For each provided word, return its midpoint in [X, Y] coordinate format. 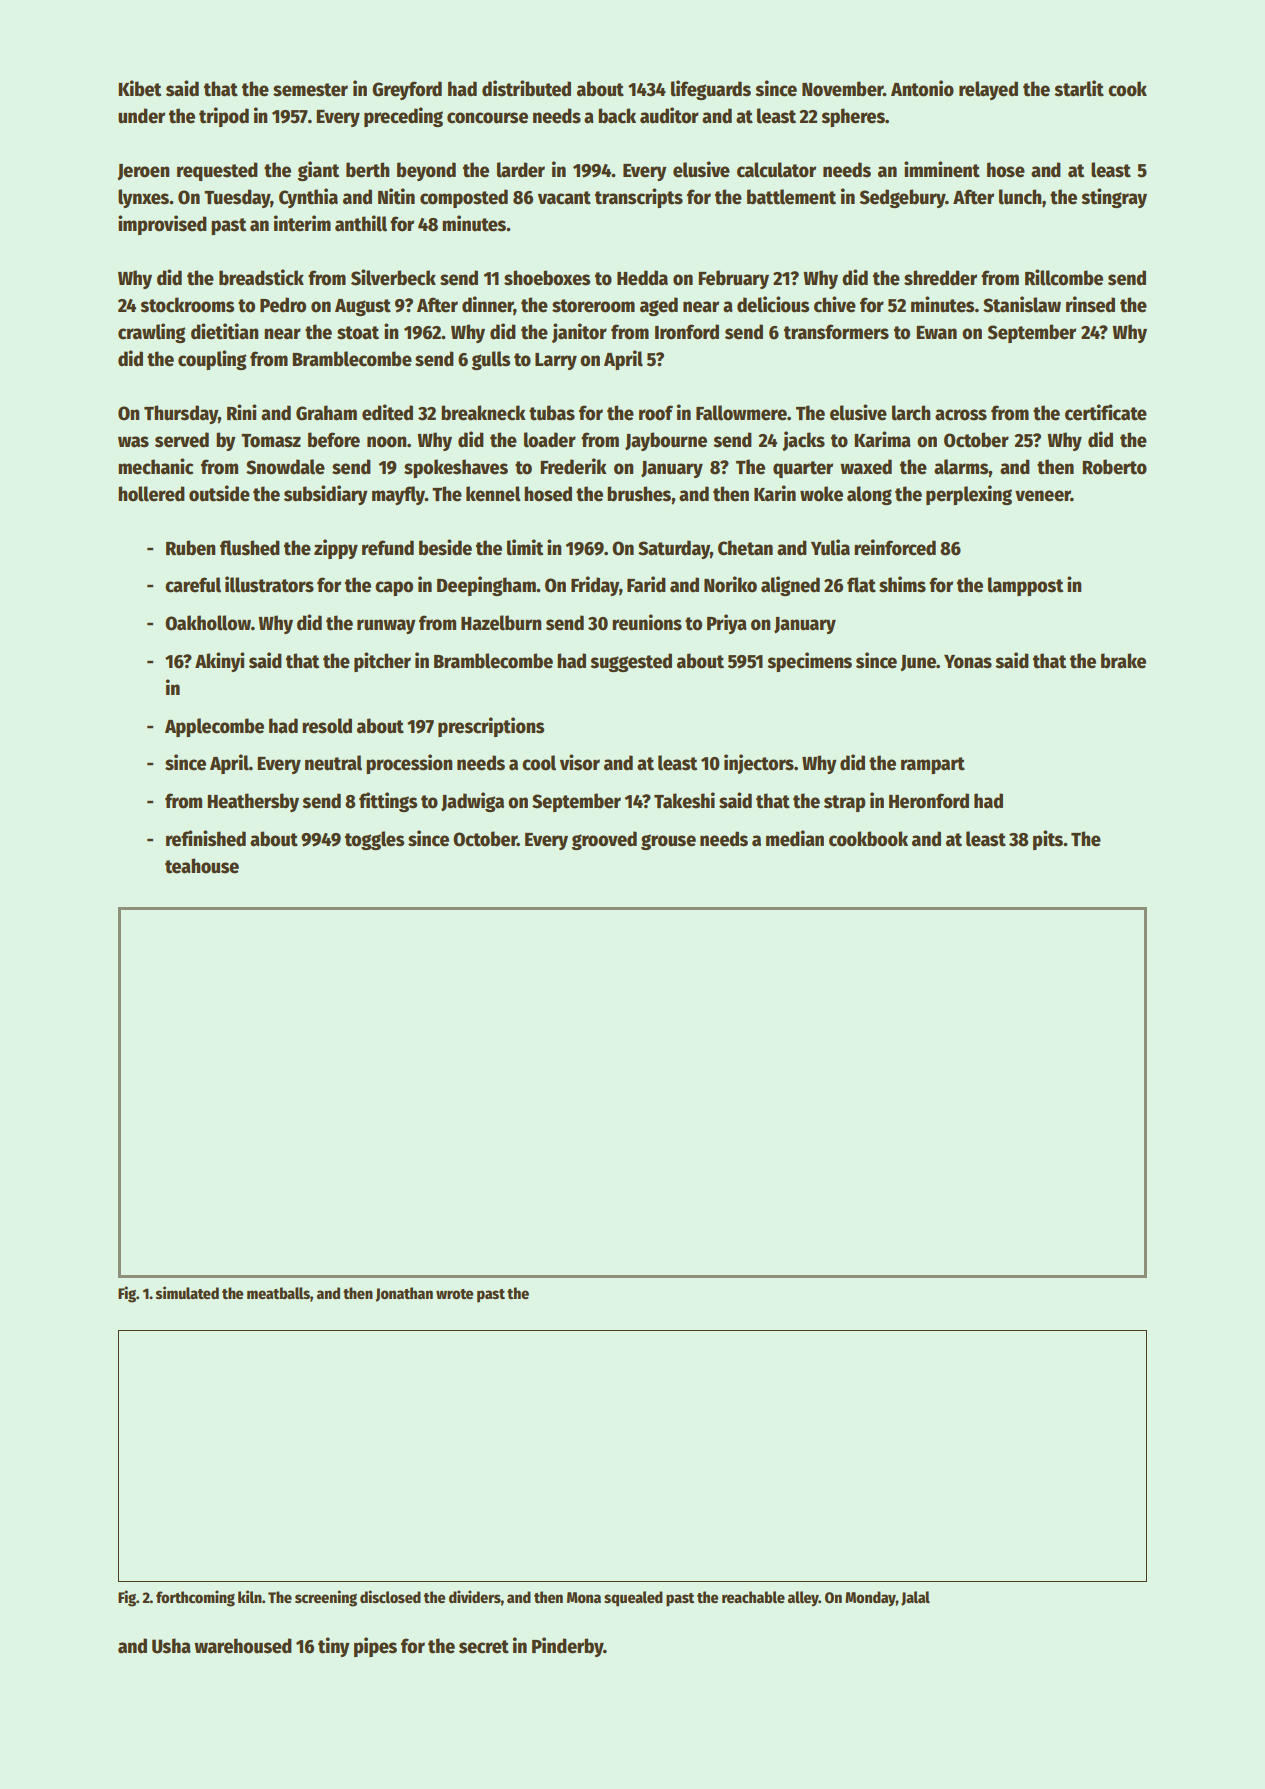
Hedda [642, 278]
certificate [1106, 412]
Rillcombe [1064, 277]
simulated [187, 1292]
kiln [250, 1596]
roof [656, 413]
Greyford [407, 90]
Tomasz [271, 441]
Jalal [915, 1598]
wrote [454, 1294]
